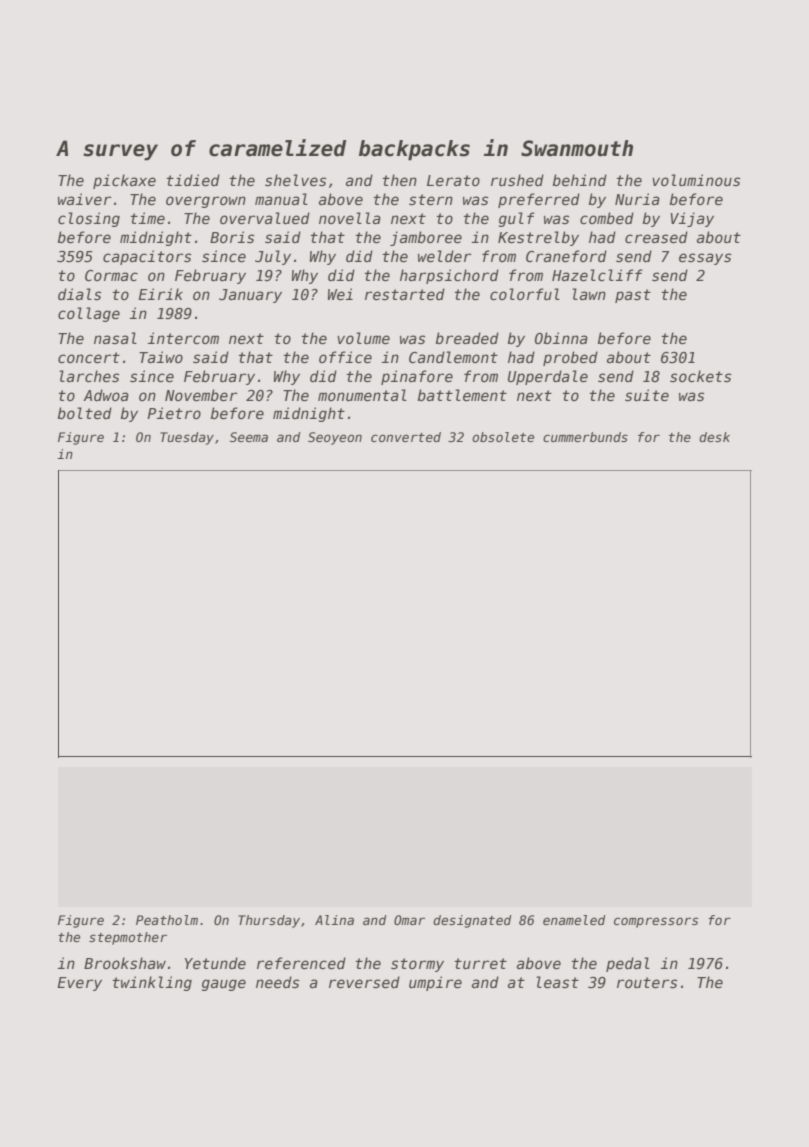 Image resolution: width=809 pixels, height=1147 pixels. Describe the element at coordinates (84, 199) in the screenshot. I see `waiver` at that location.
